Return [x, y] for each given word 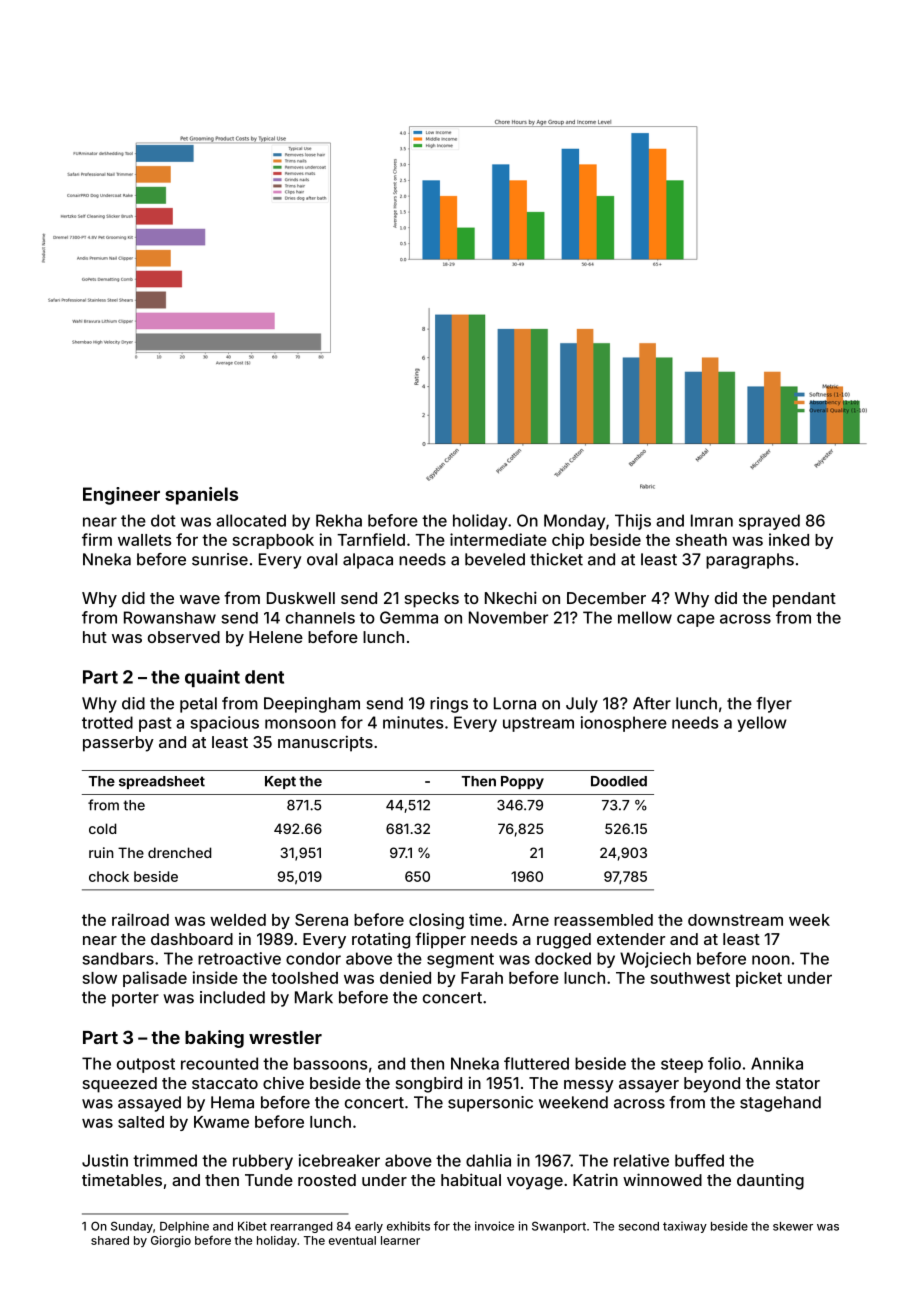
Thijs [633, 522]
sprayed [769, 522]
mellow [645, 617]
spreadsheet [162, 782]
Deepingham [312, 705]
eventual [352, 1240]
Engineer [121, 496]
